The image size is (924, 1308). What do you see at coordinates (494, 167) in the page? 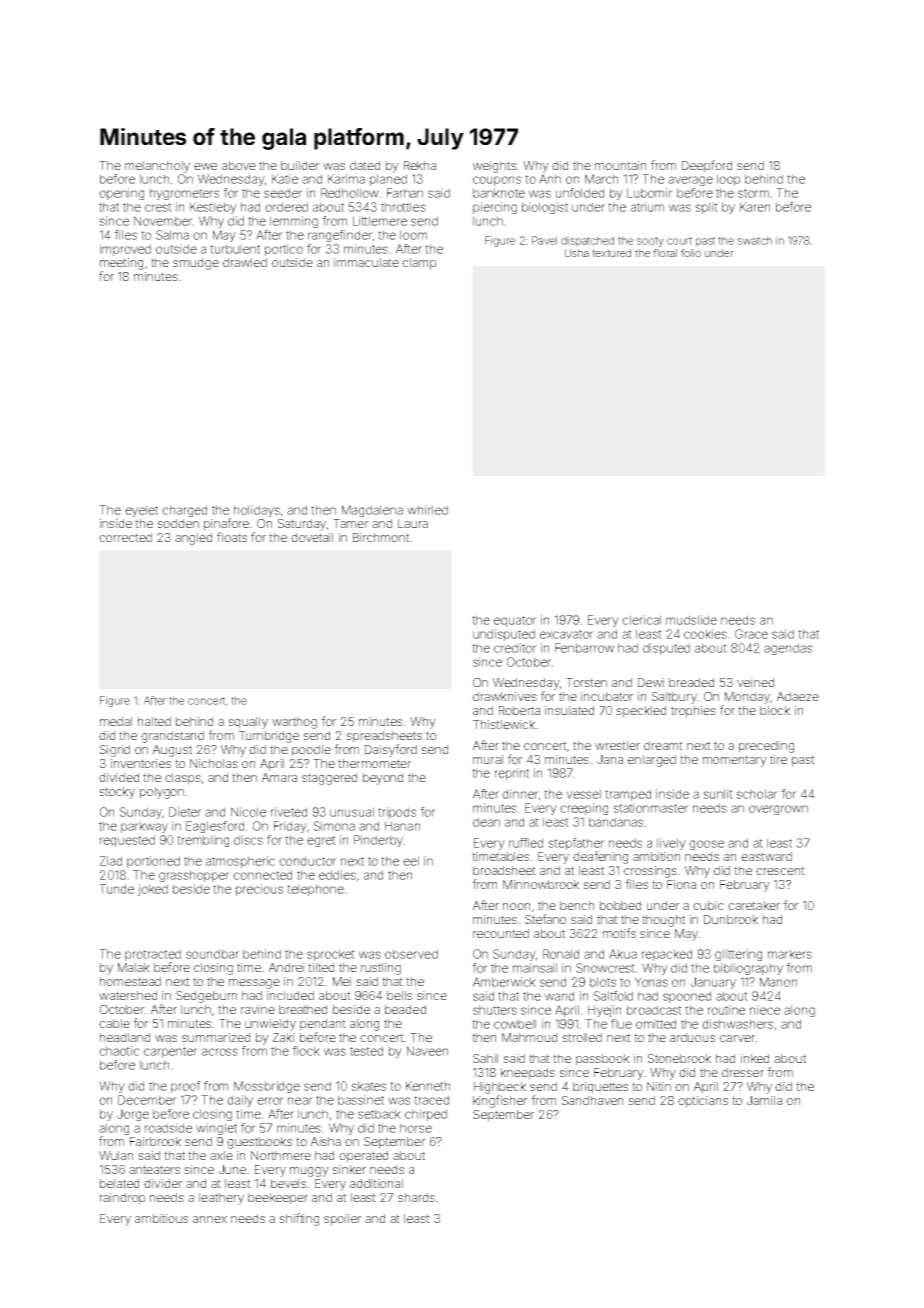
I see `weights` at bounding box center [494, 167].
